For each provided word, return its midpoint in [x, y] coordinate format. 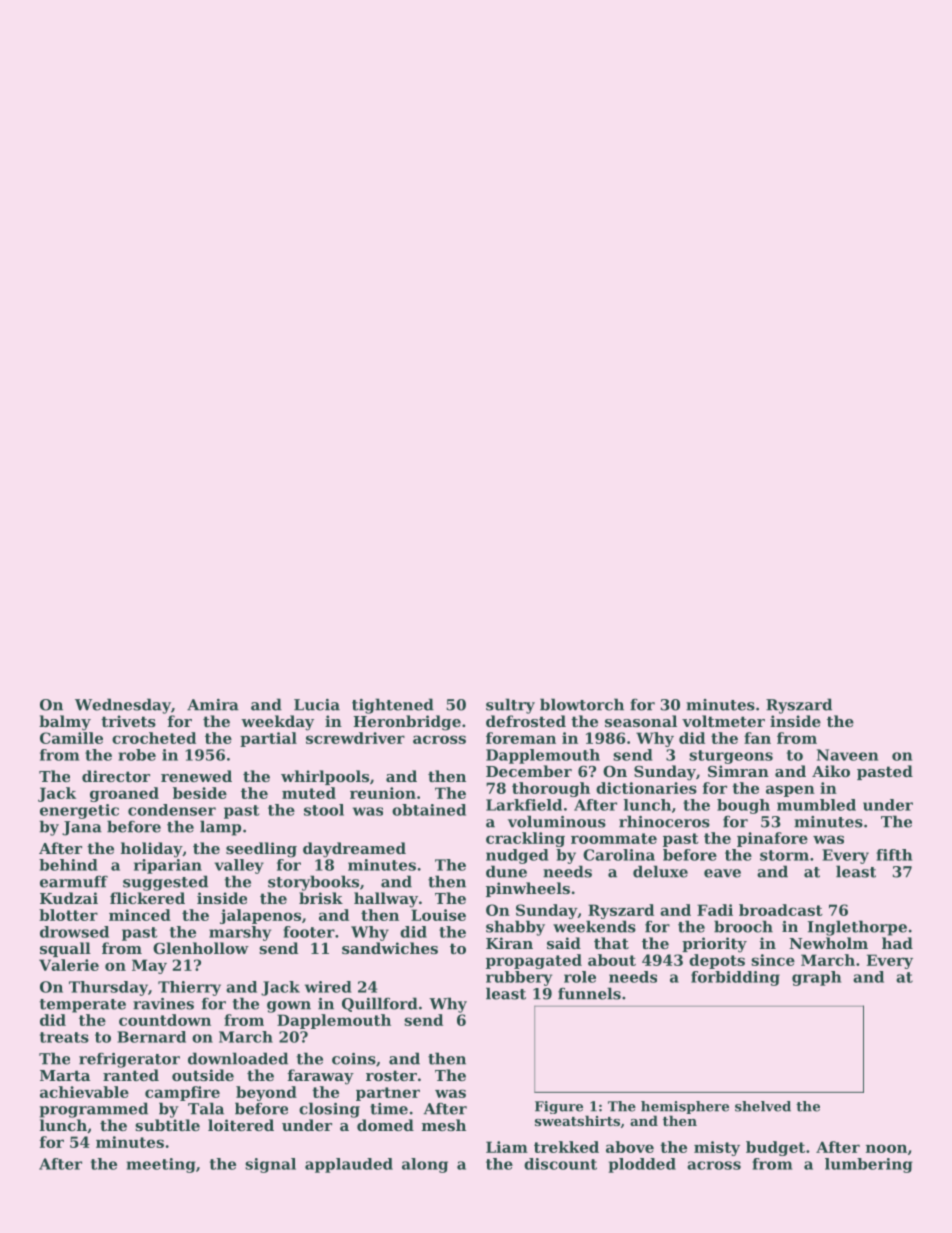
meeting [161, 1165]
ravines [163, 1004]
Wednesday [123, 706]
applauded [349, 1165]
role [580, 977]
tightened [393, 706]
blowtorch [582, 704]
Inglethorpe [857, 928]
